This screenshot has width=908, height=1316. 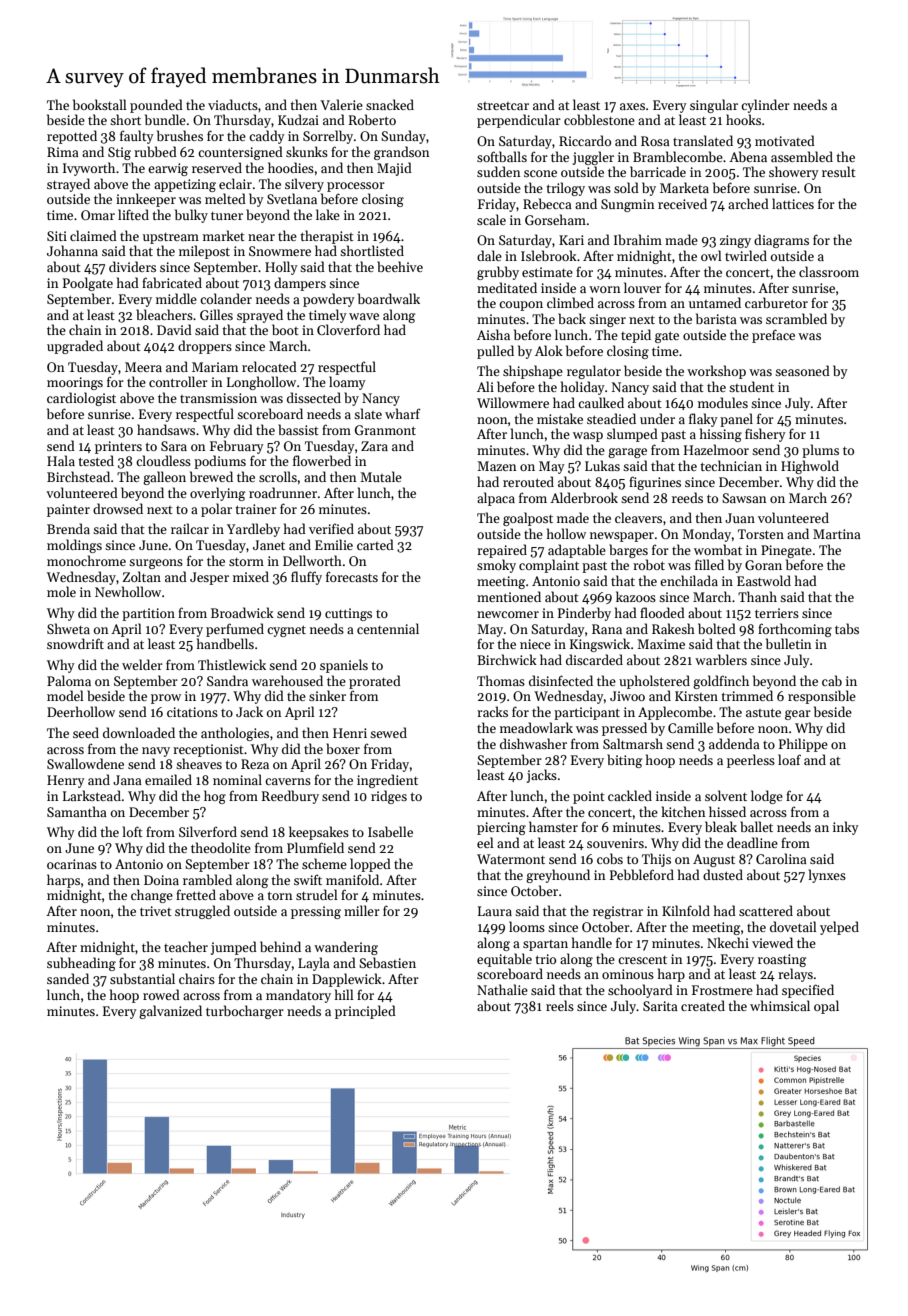 What do you see at coordinates (61, 591) in the screenshot?
I see `mole` at bounding box center [61, 591].
